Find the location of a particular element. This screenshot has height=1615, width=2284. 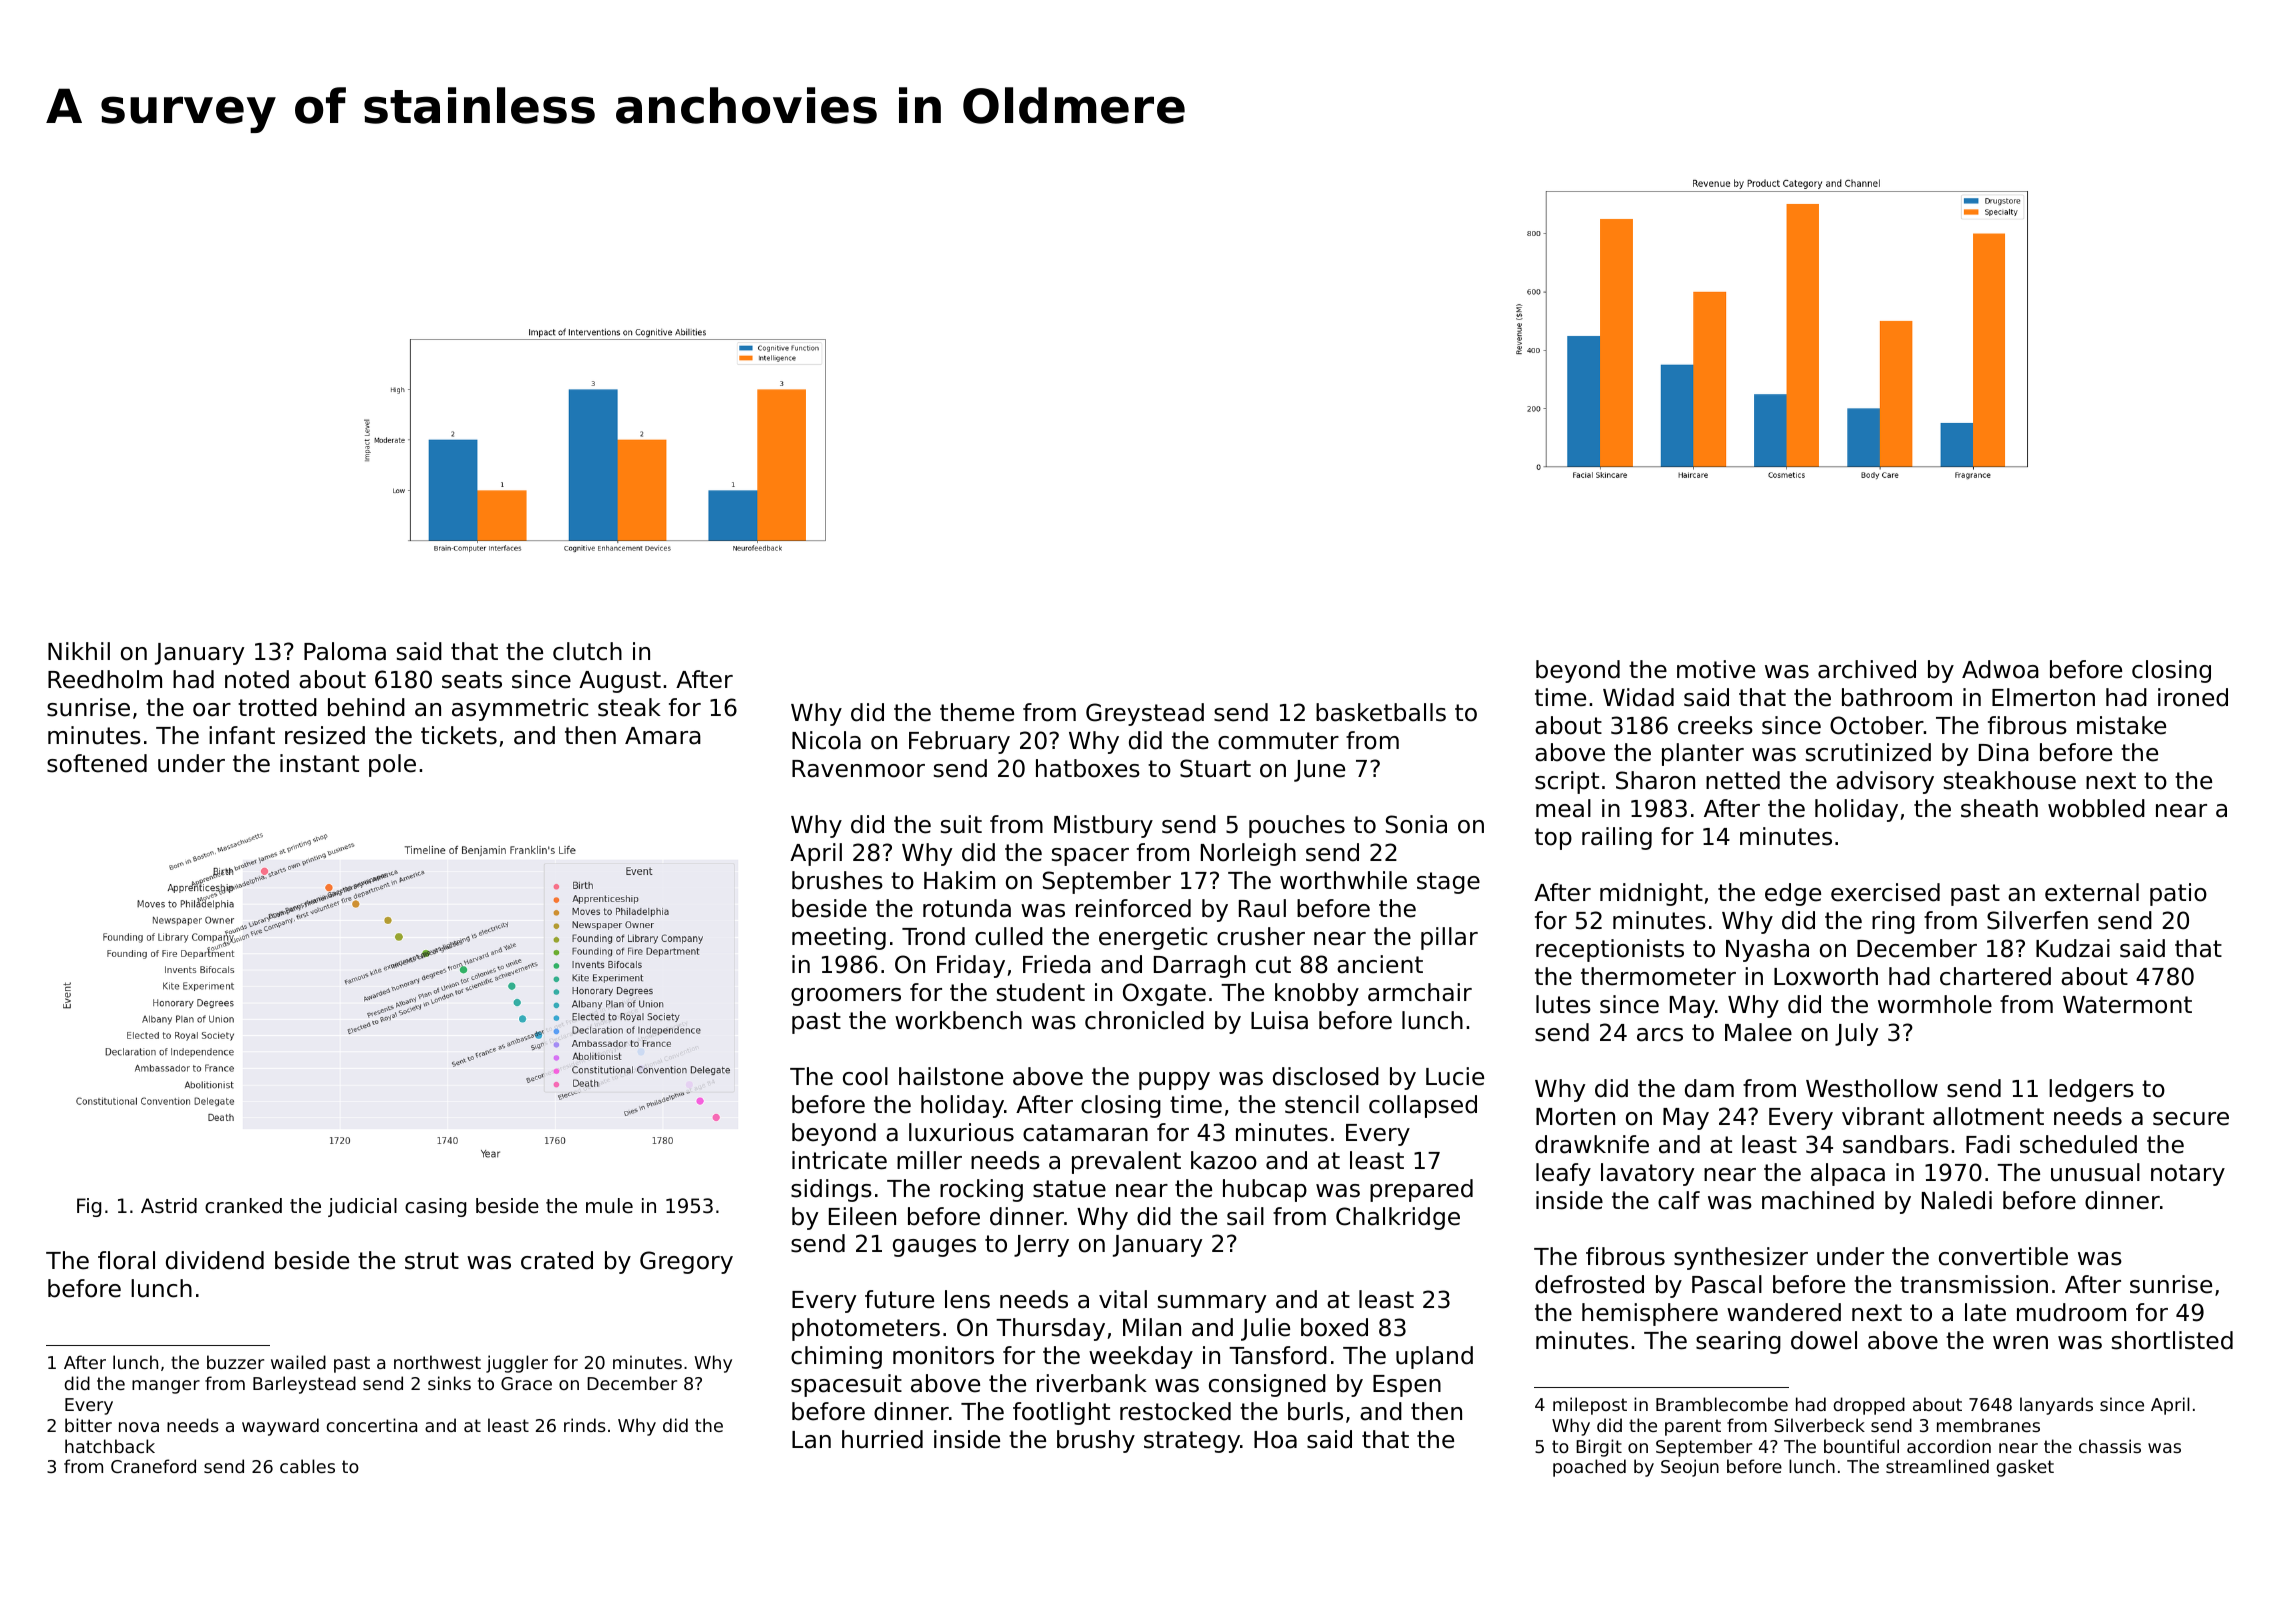

restocked is located at coordinates (1175, 1411).
